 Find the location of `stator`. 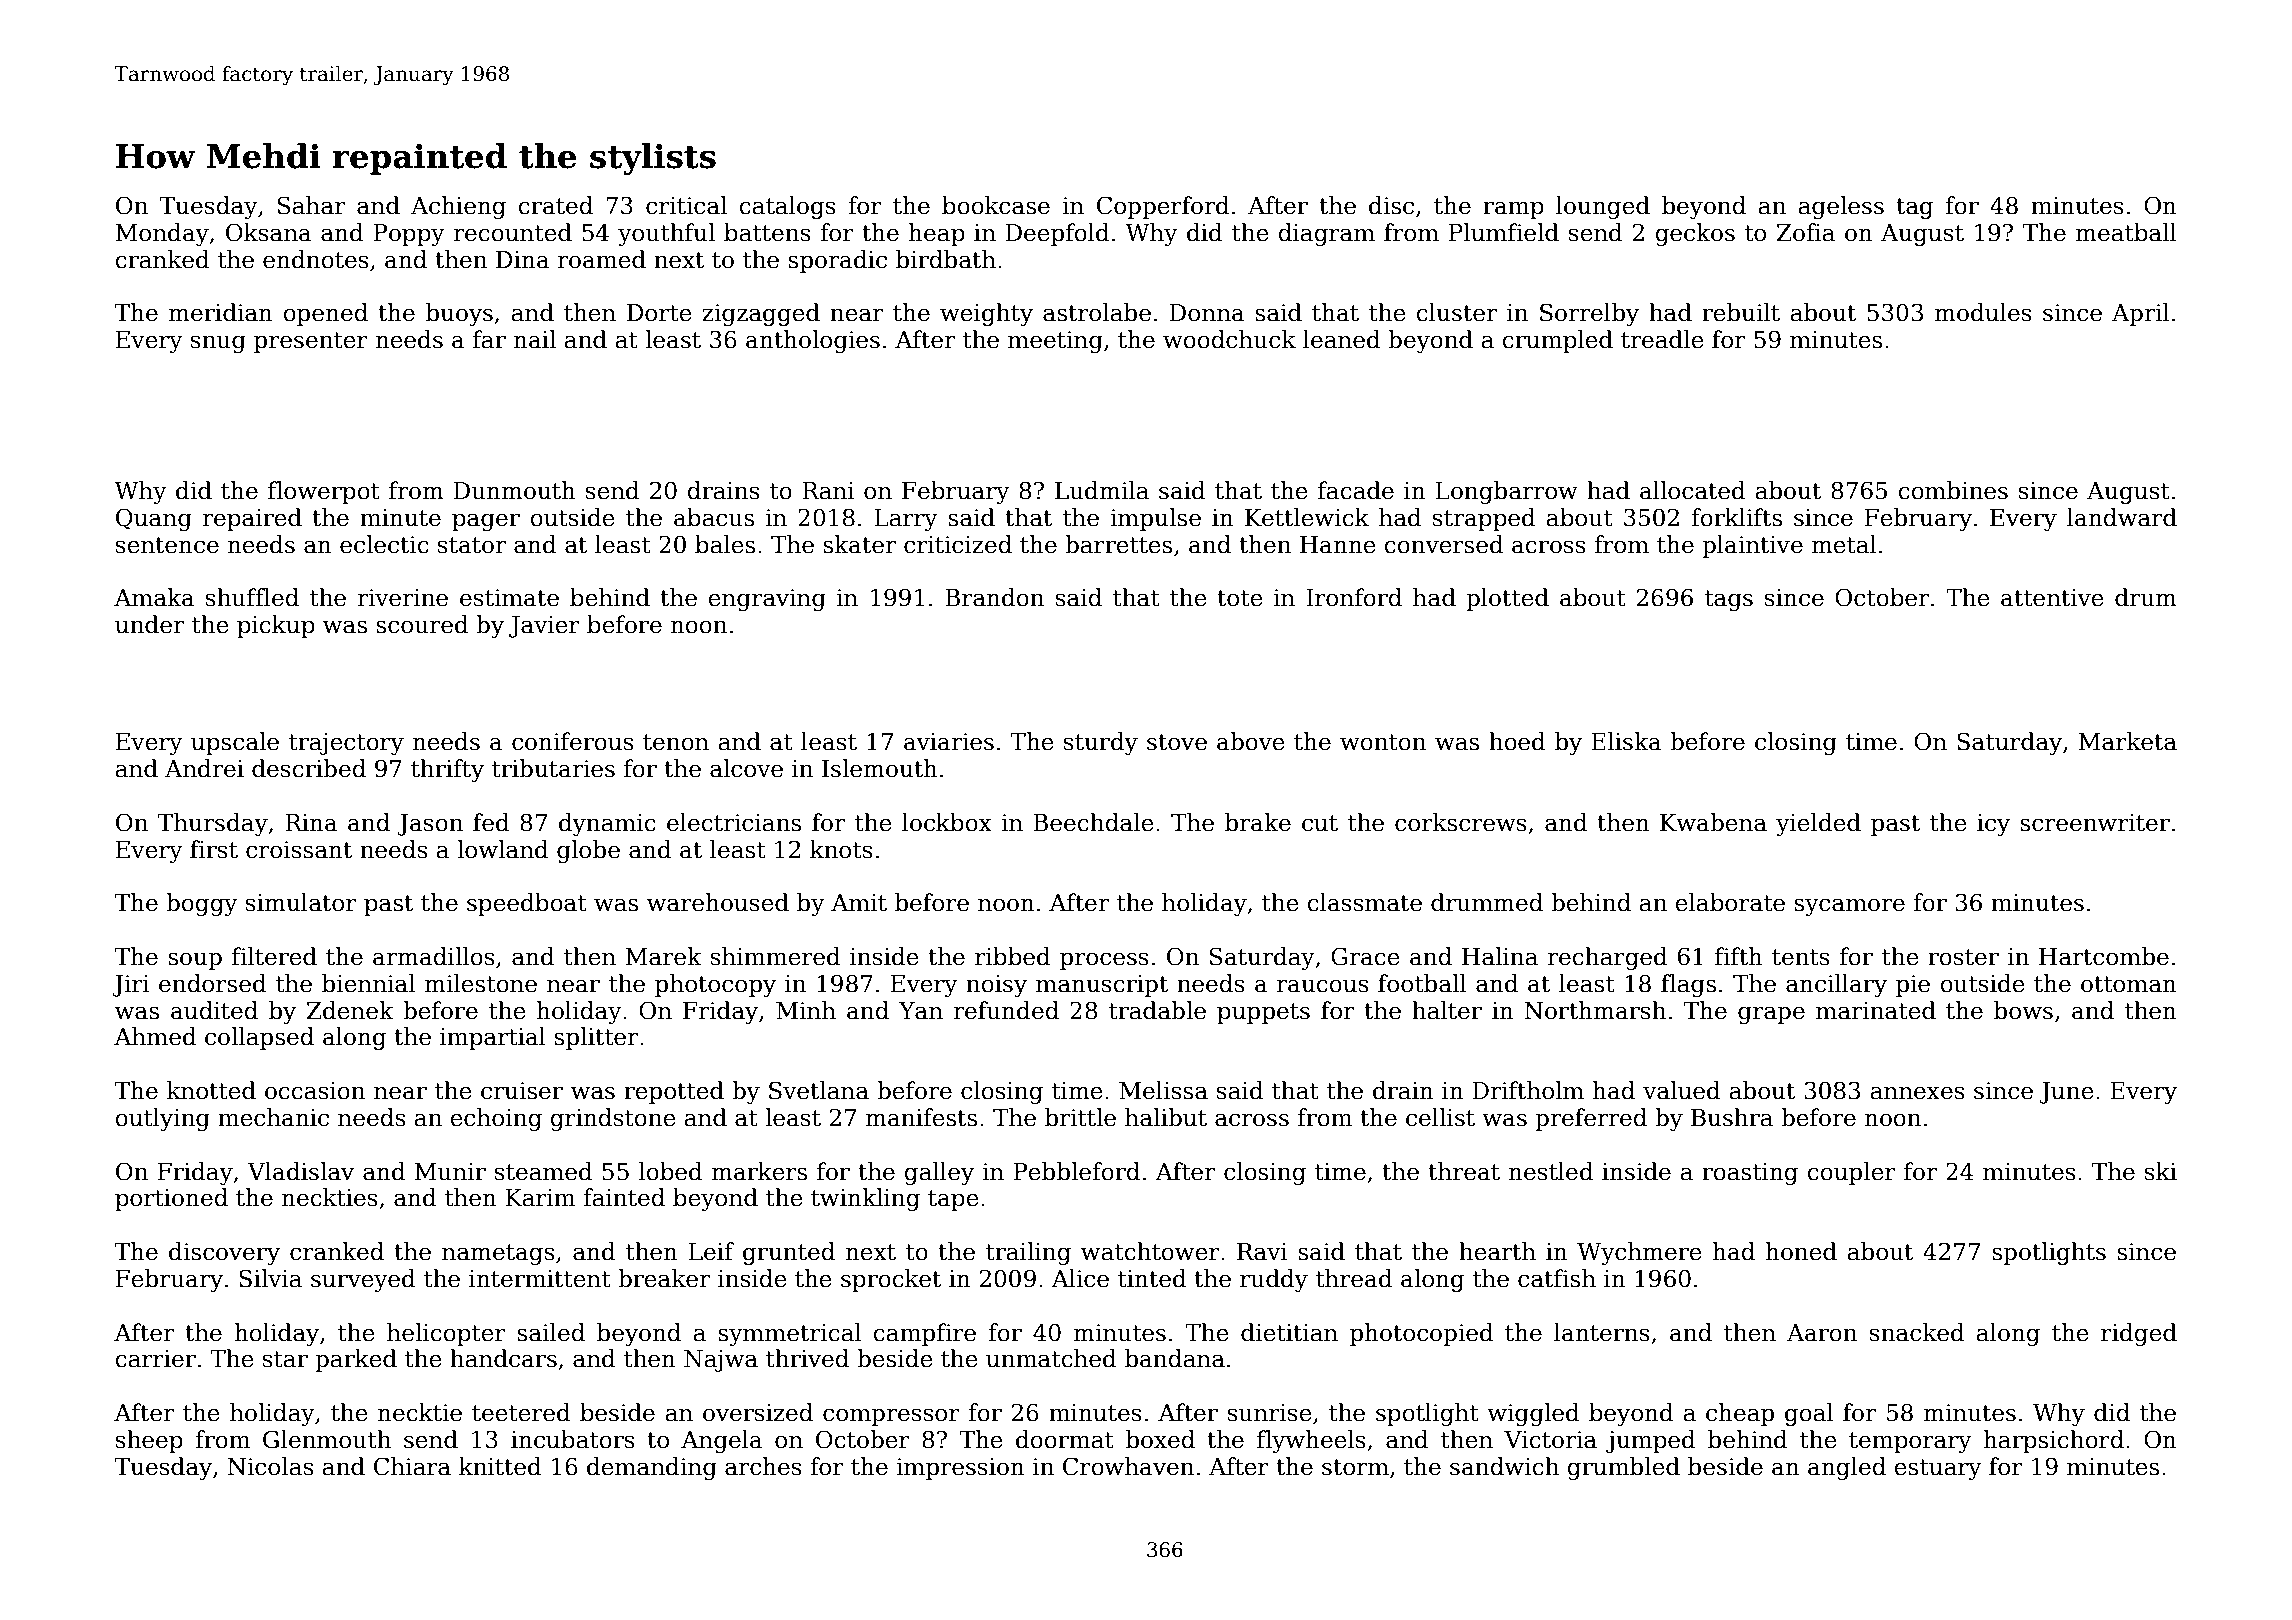

stator is located at coordinates (472, 545).
